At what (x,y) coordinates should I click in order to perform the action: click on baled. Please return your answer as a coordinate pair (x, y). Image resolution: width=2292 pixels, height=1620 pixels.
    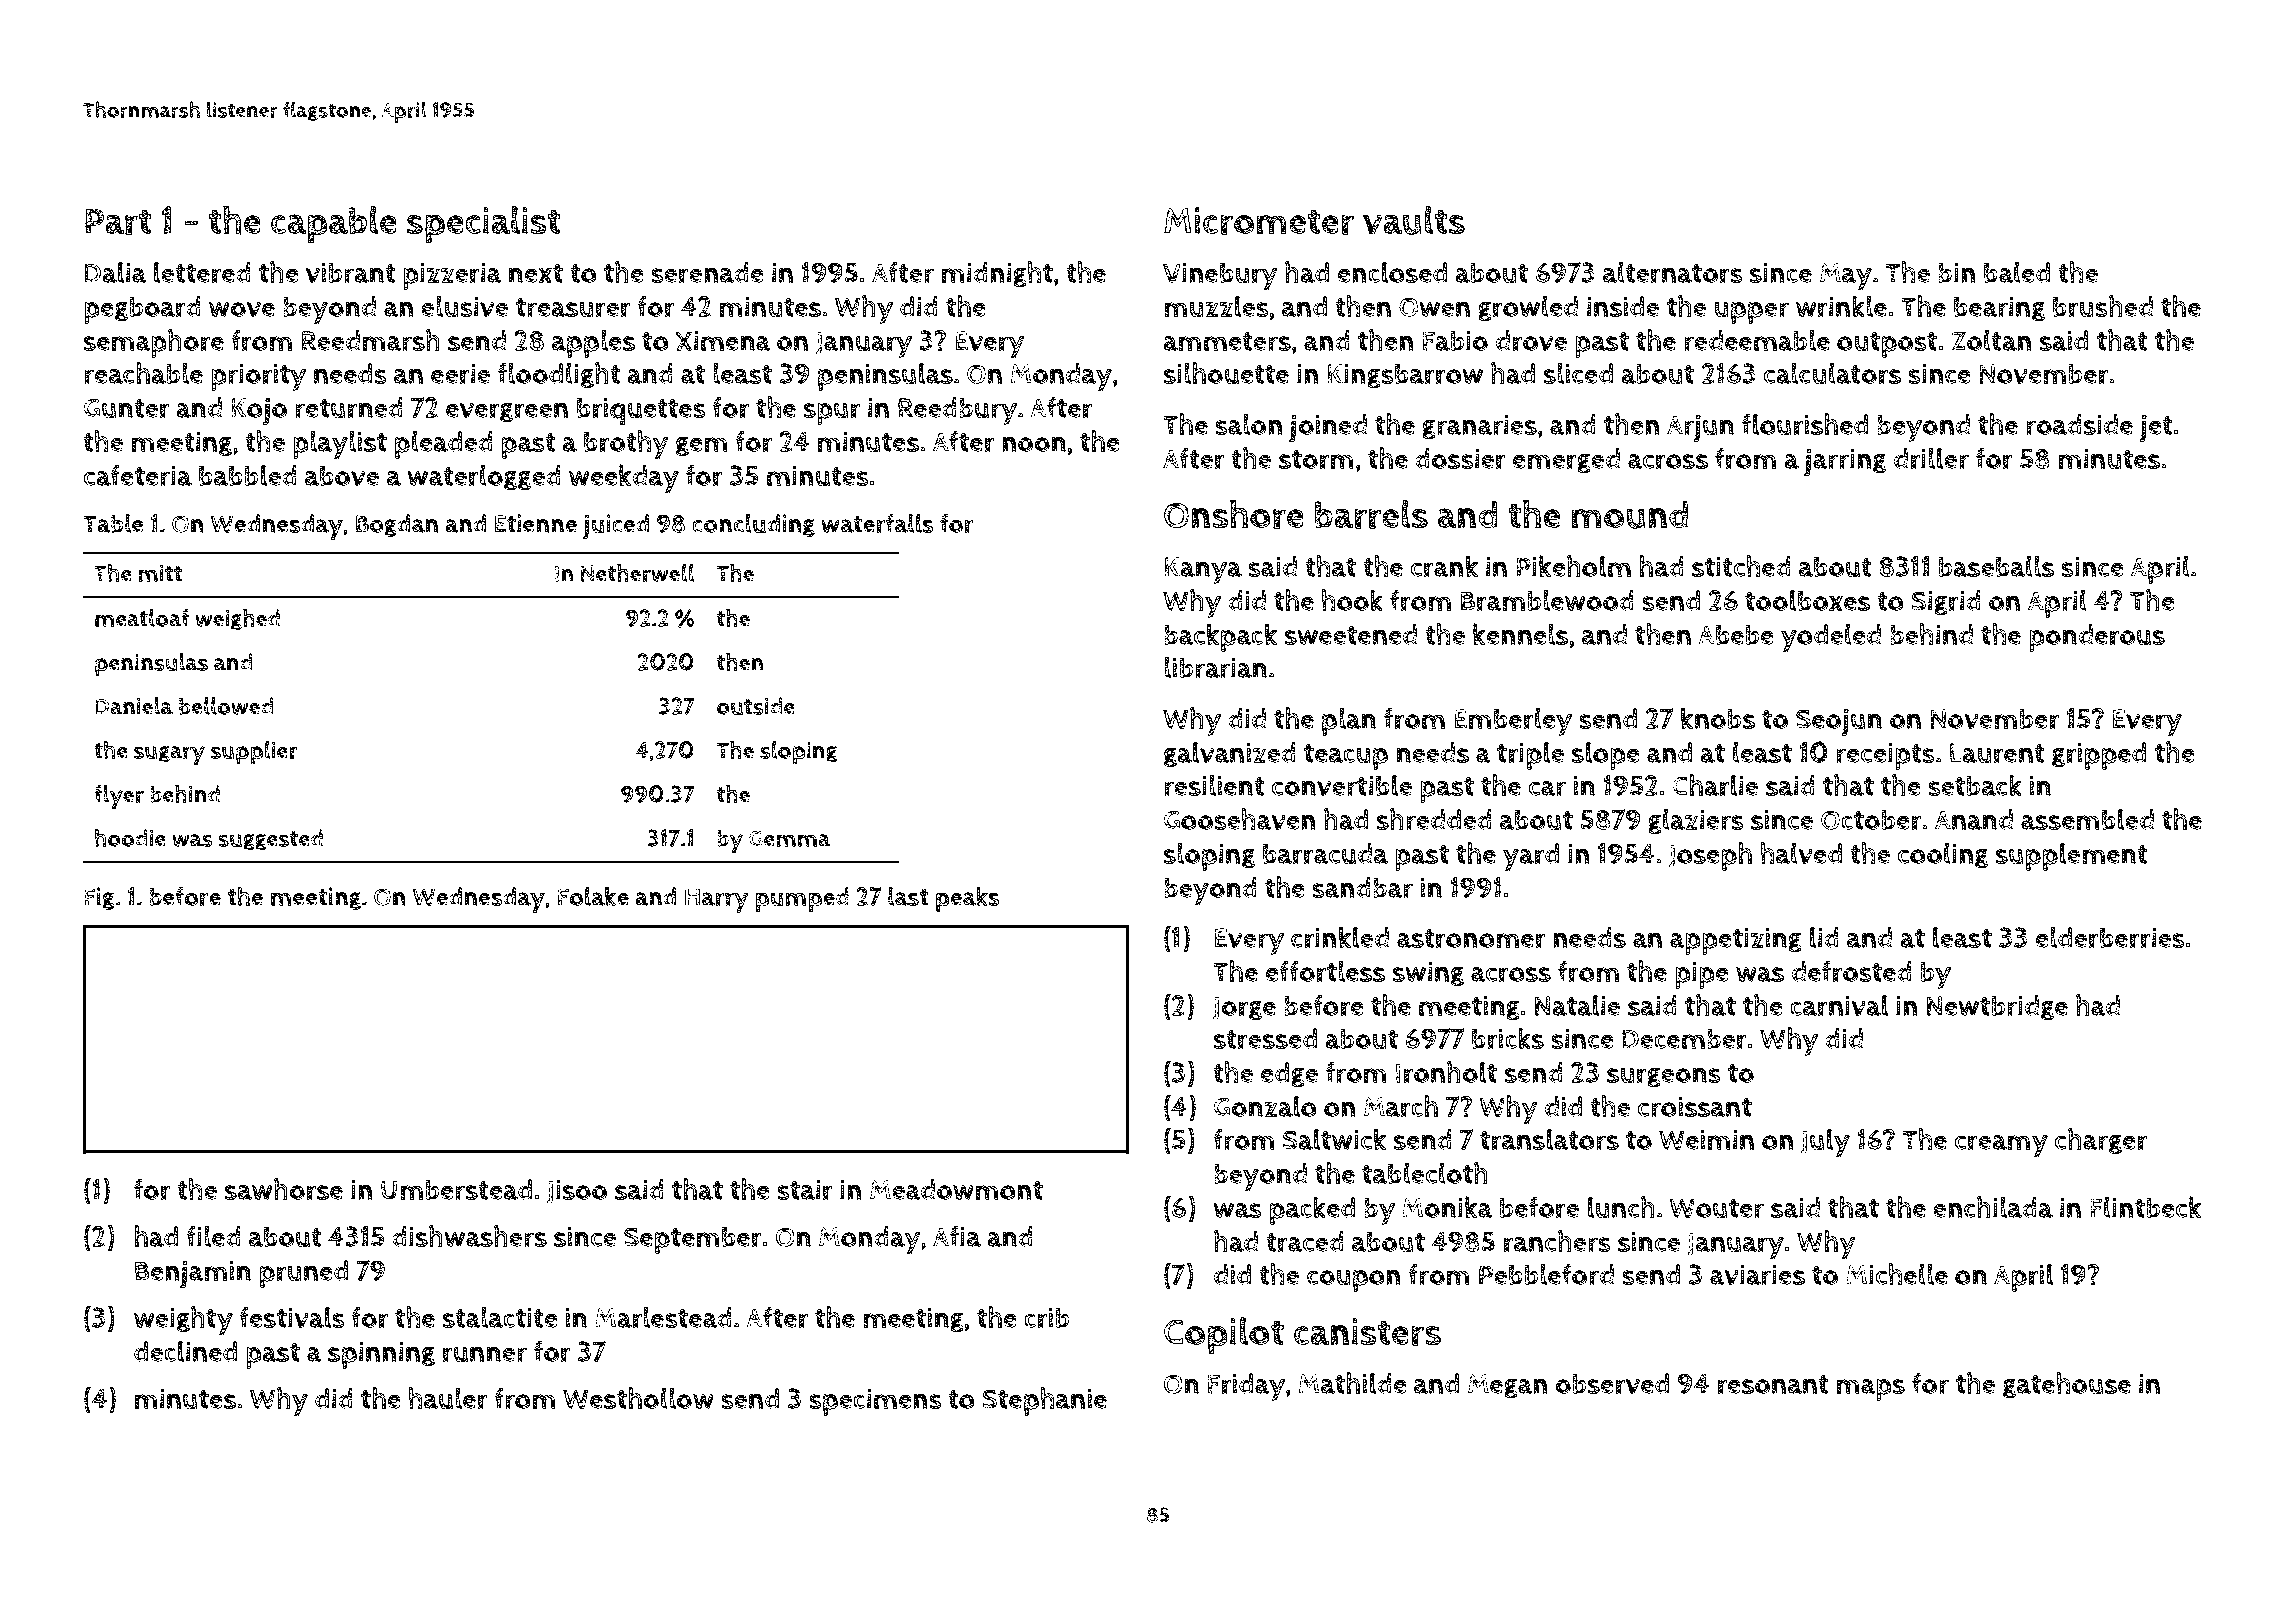
    Looking at the image, I should click on (2017, 272).
